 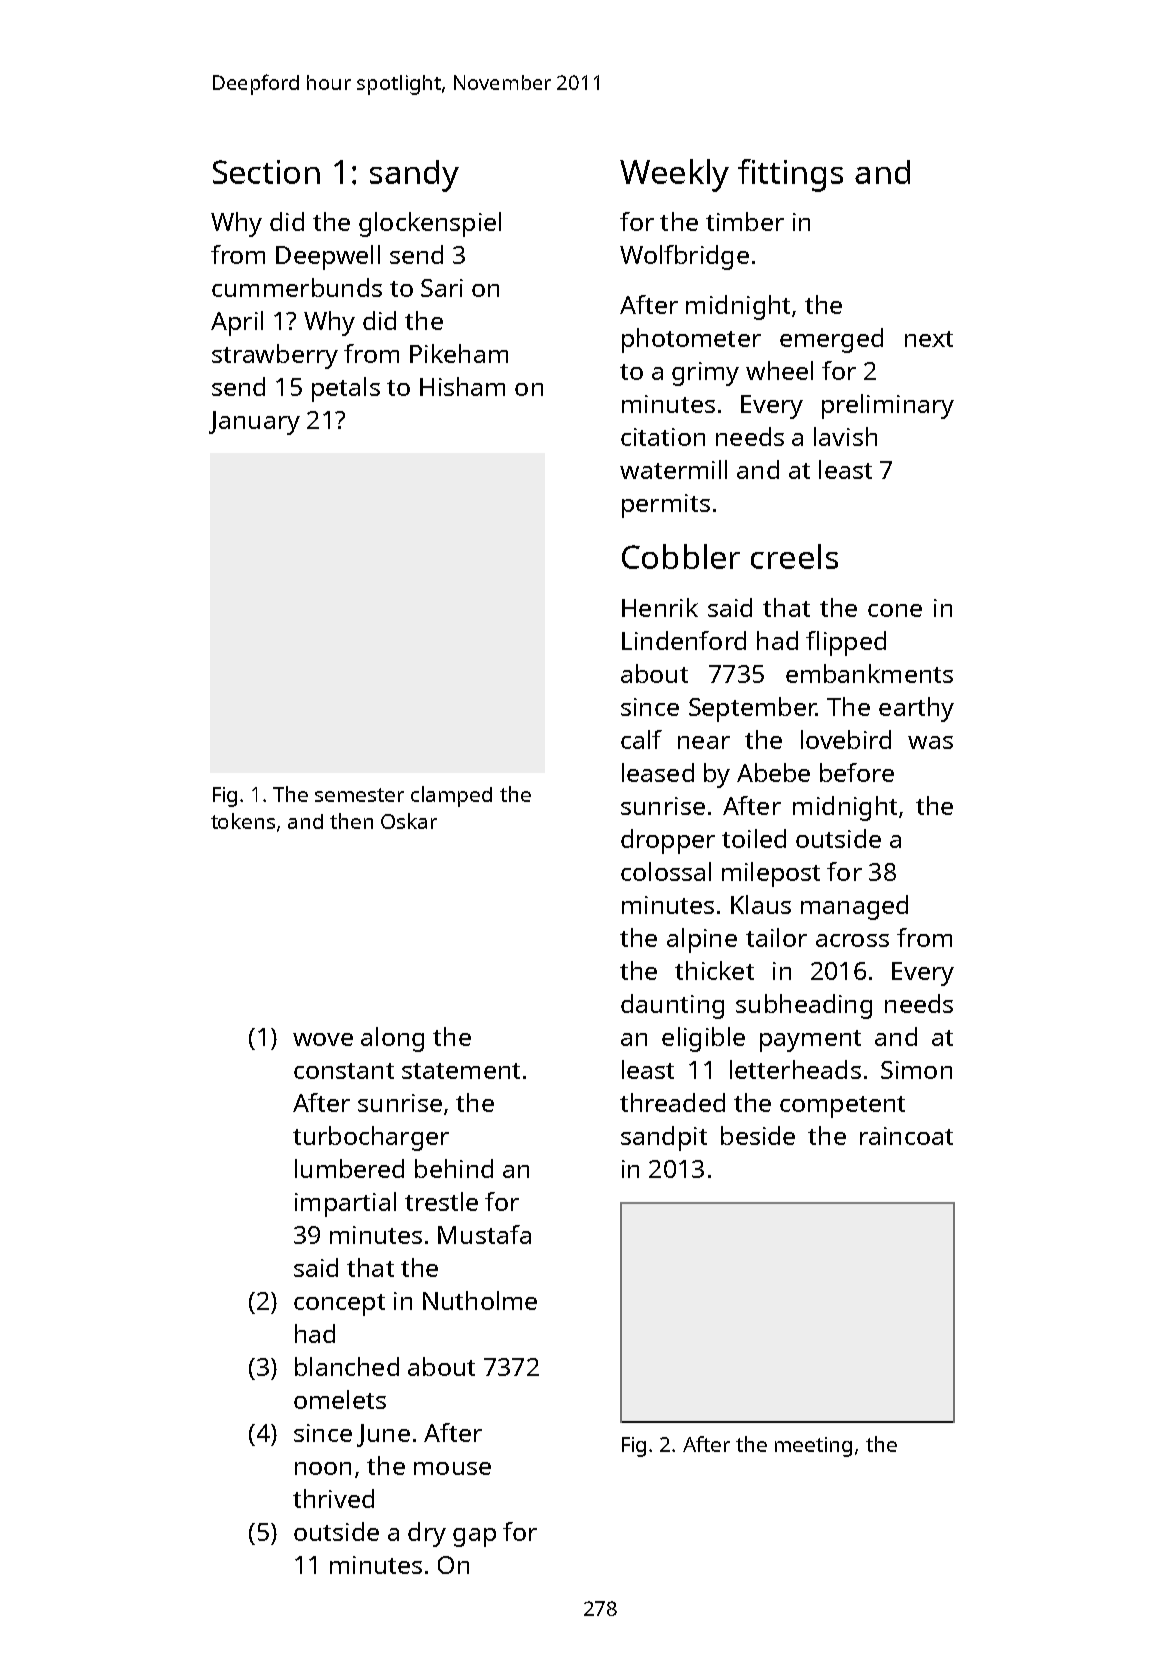 What do you see at coordinates (480, 1300) in the image?
I see `Nutholme` at bounding box center [480, 1300].
